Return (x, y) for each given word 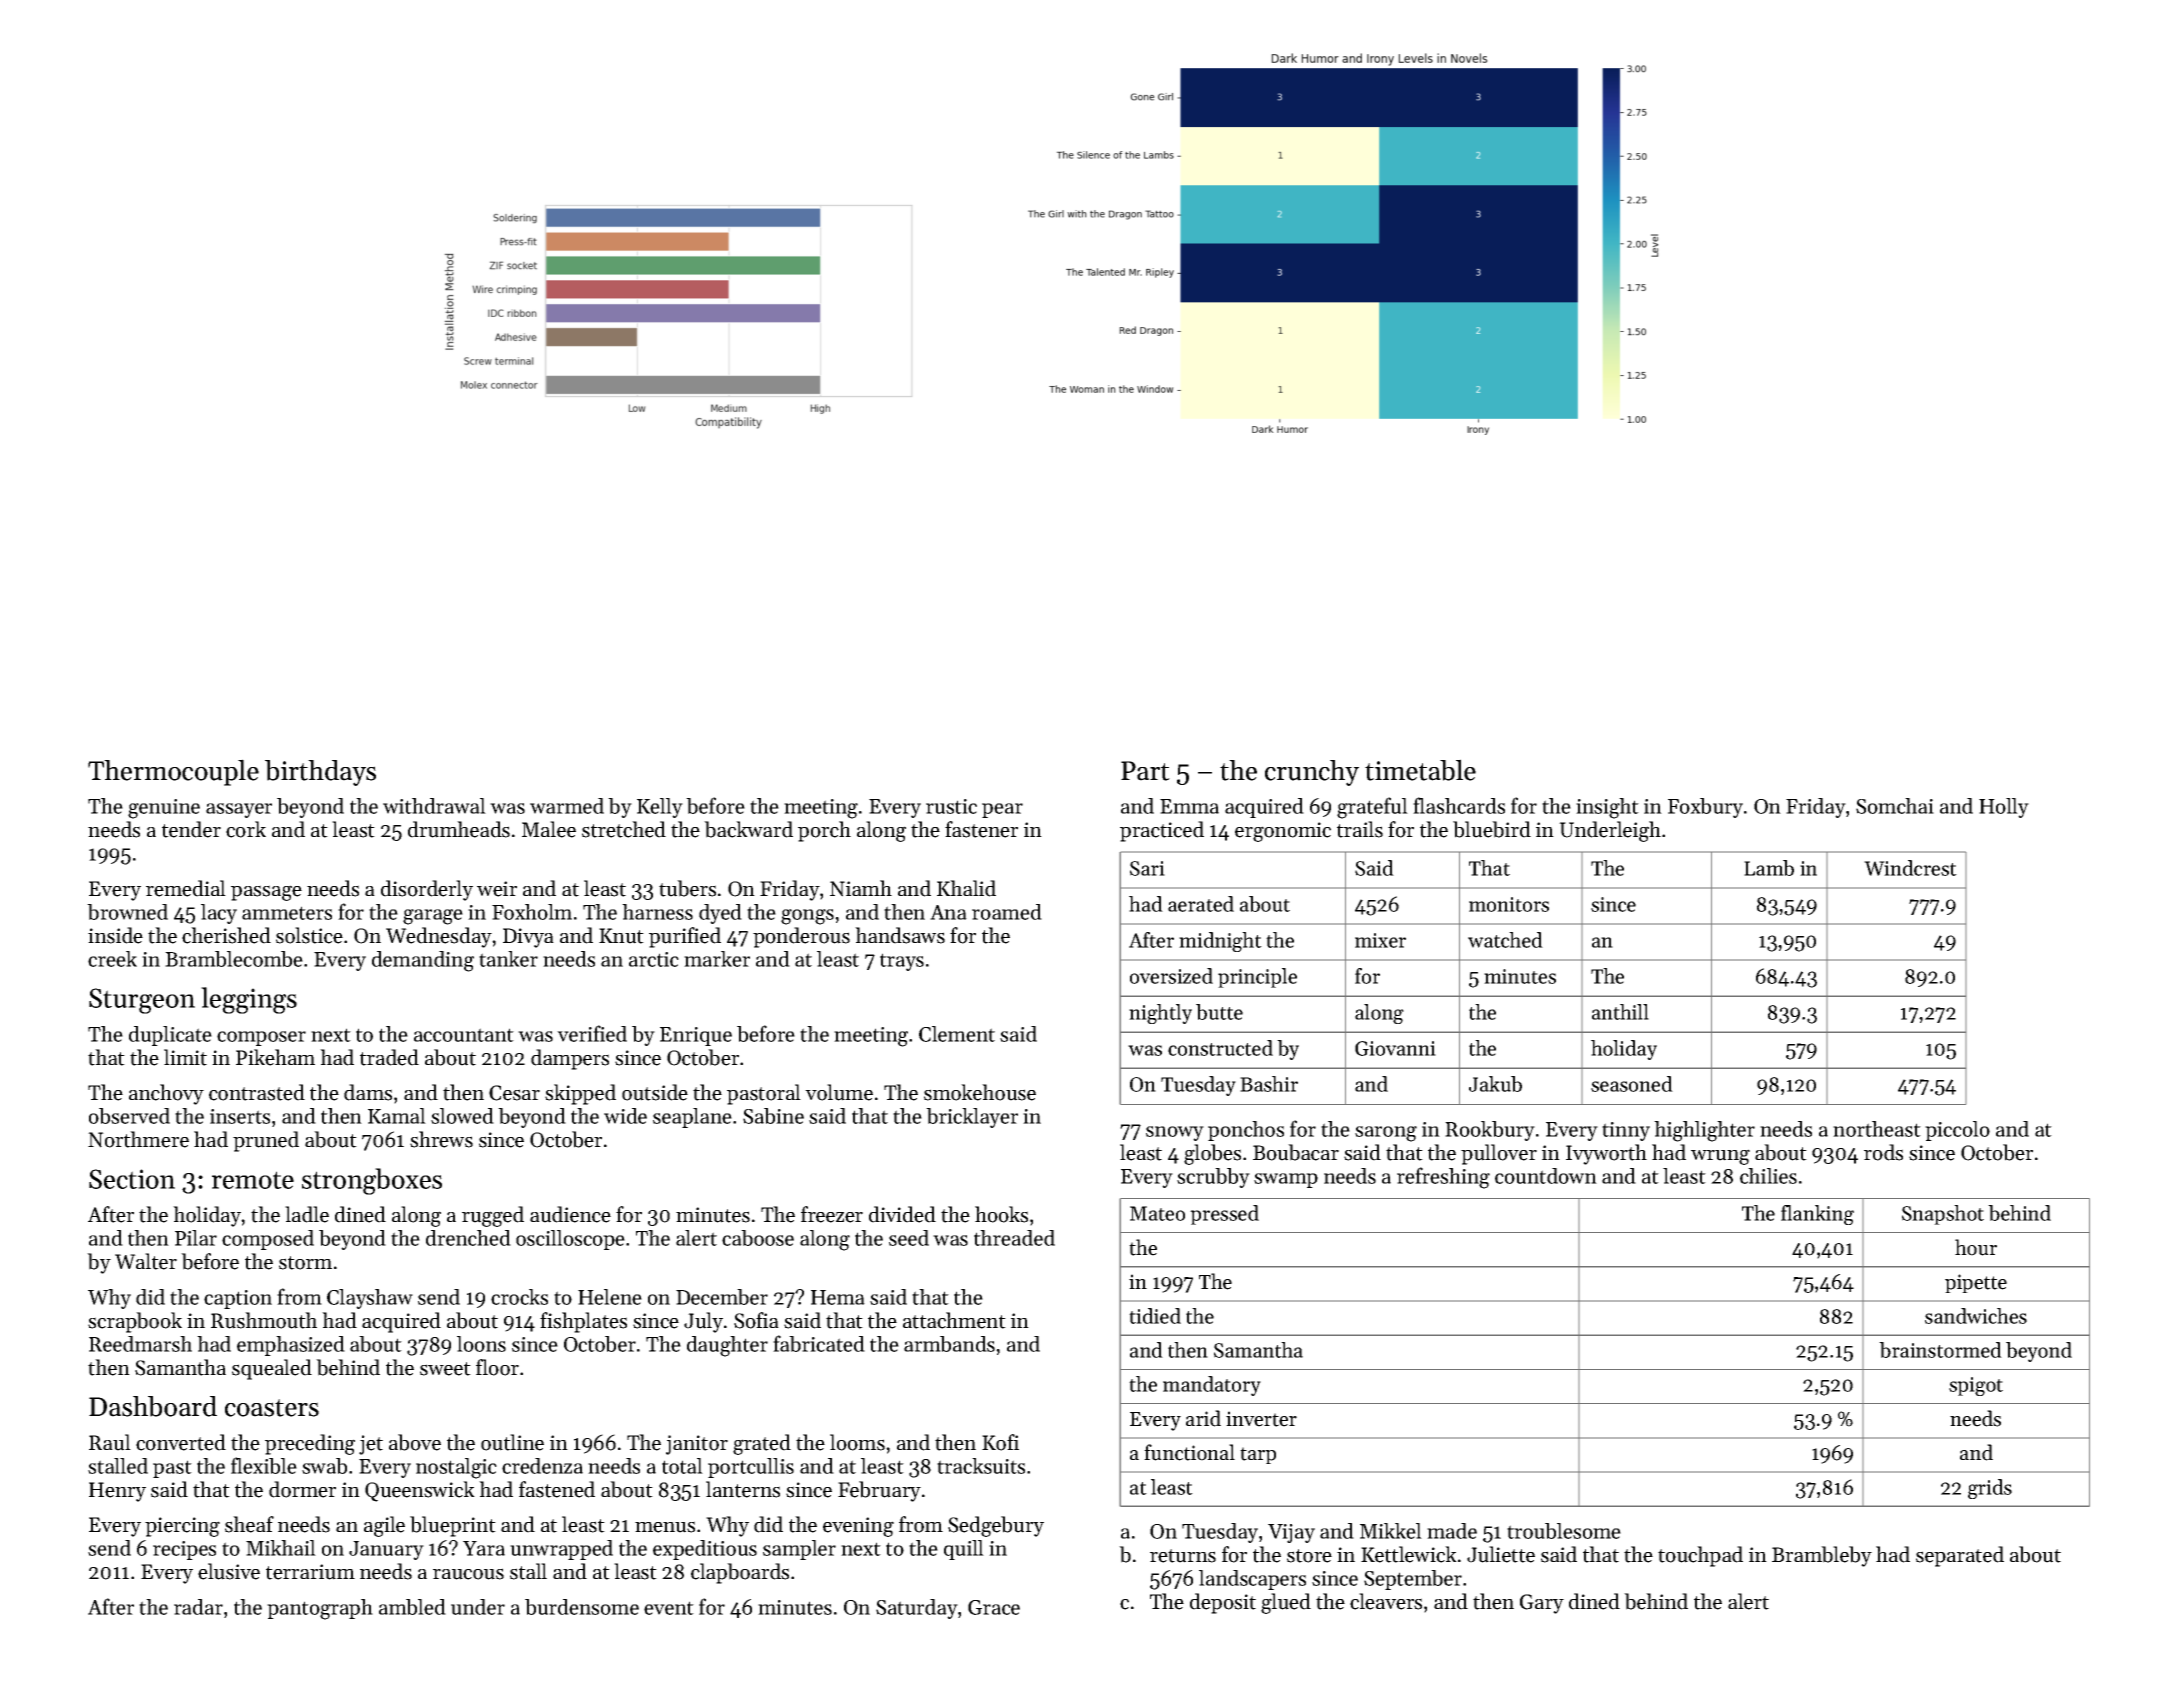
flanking (1817, 1215)
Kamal (397, 1116)
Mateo (1157, 1213)
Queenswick (420, 1491)
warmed (567, 806)
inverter (1261, 1419)
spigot (1976, 1386)
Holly (2004, 808)
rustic (951, 806)
